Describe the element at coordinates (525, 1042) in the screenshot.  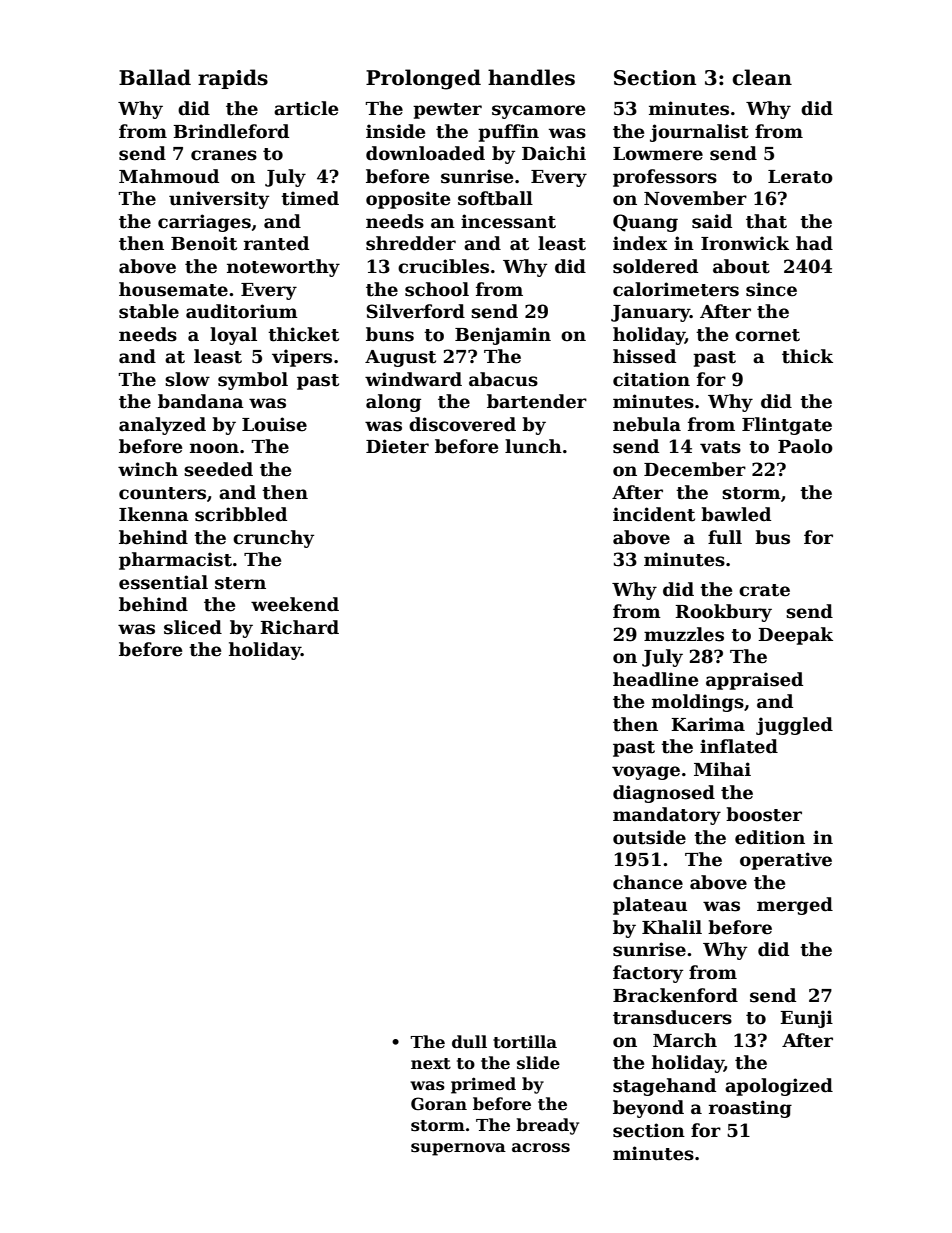
I see `tortilla` at that location.
